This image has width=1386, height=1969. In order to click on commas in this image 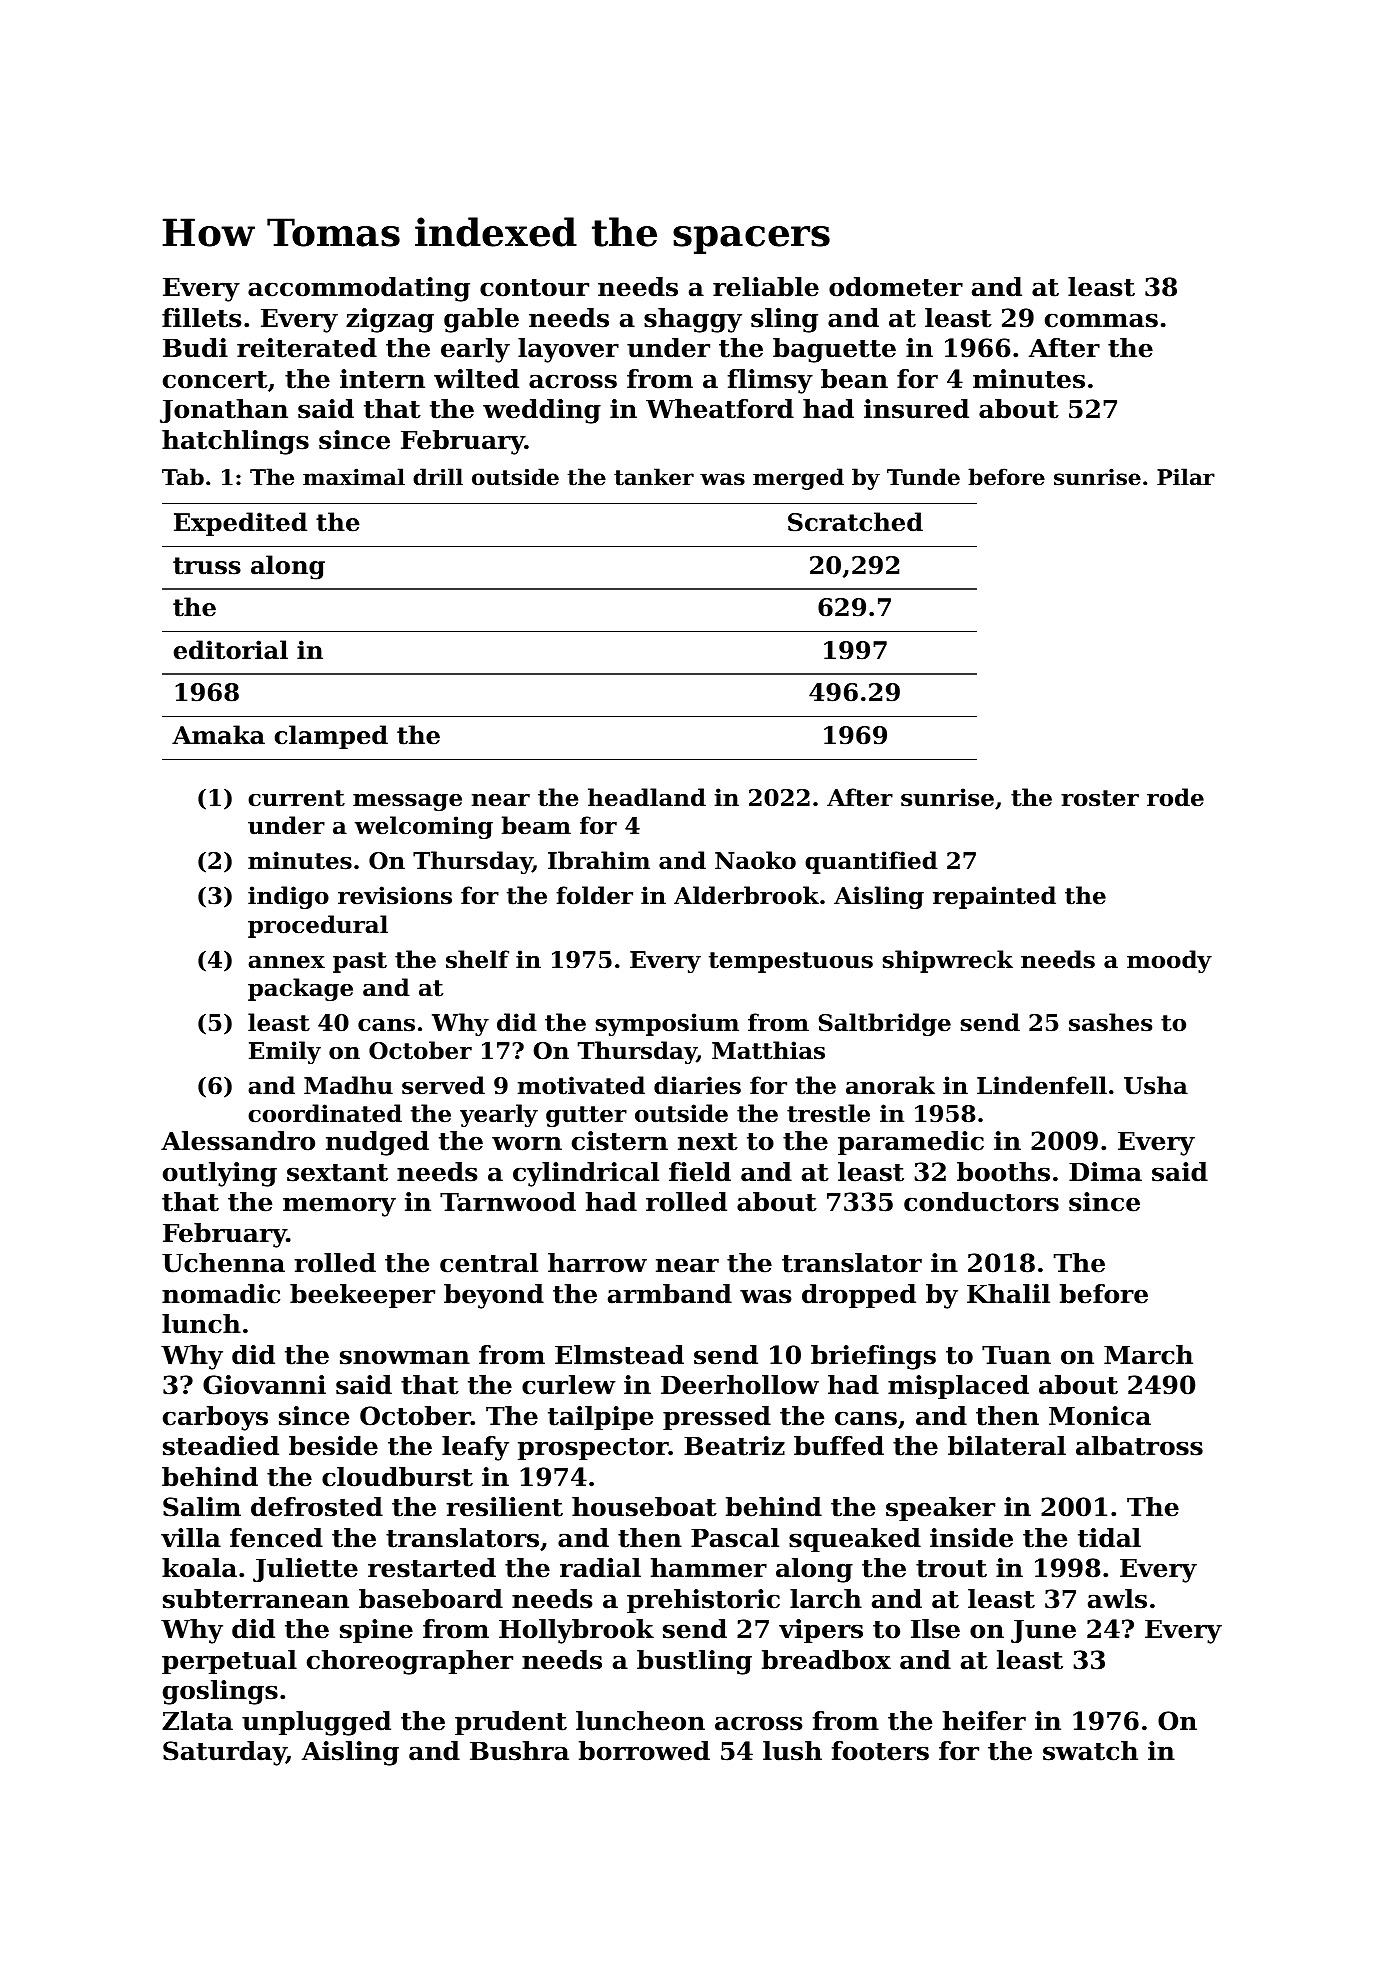, I will do `click(1101, 320)`.
